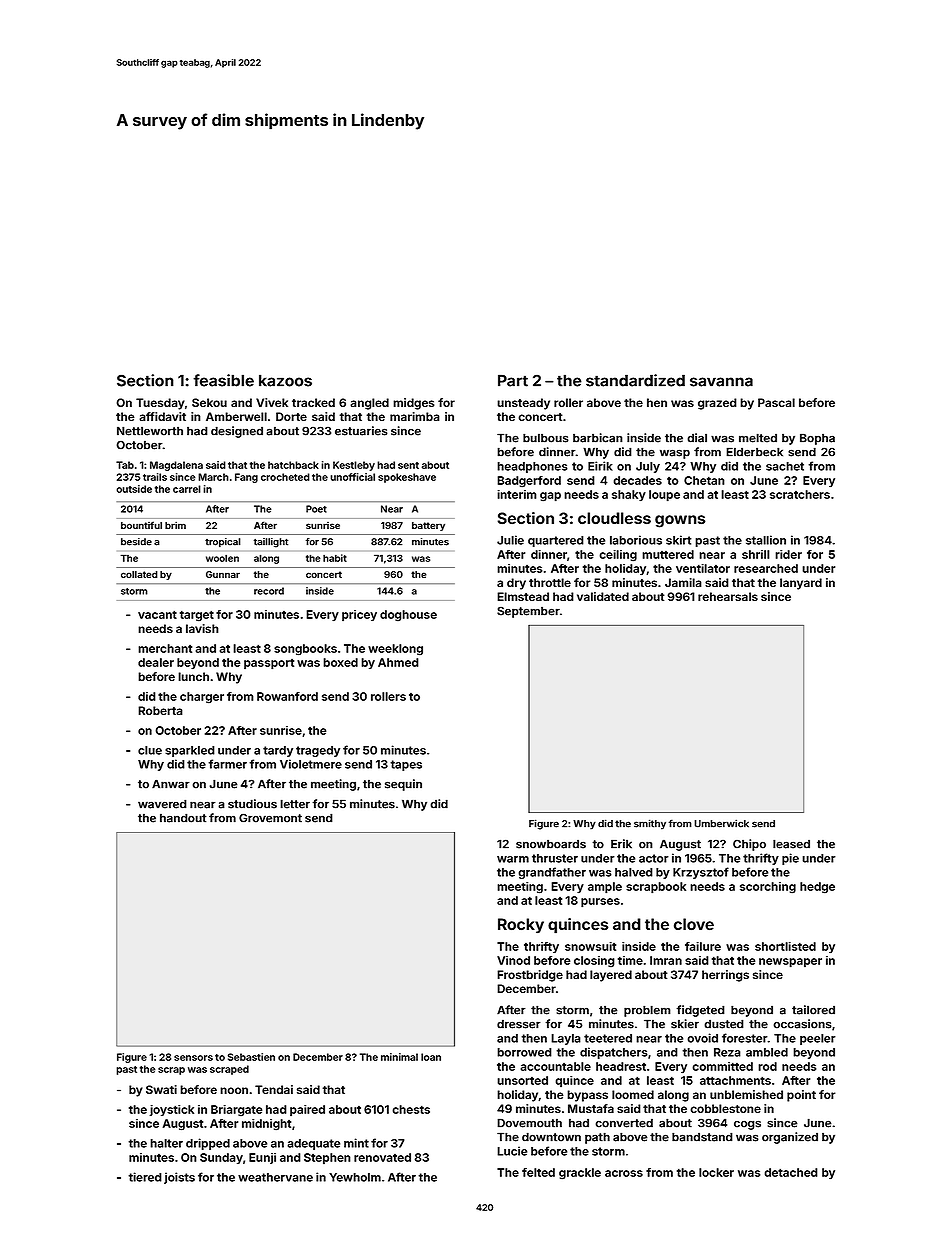 This screenshot has width=952, height=1233. What do you see at coordinates (251, 1057) in the screenshot?
I see `Sebastien` at bounding box center [251, 1057].
